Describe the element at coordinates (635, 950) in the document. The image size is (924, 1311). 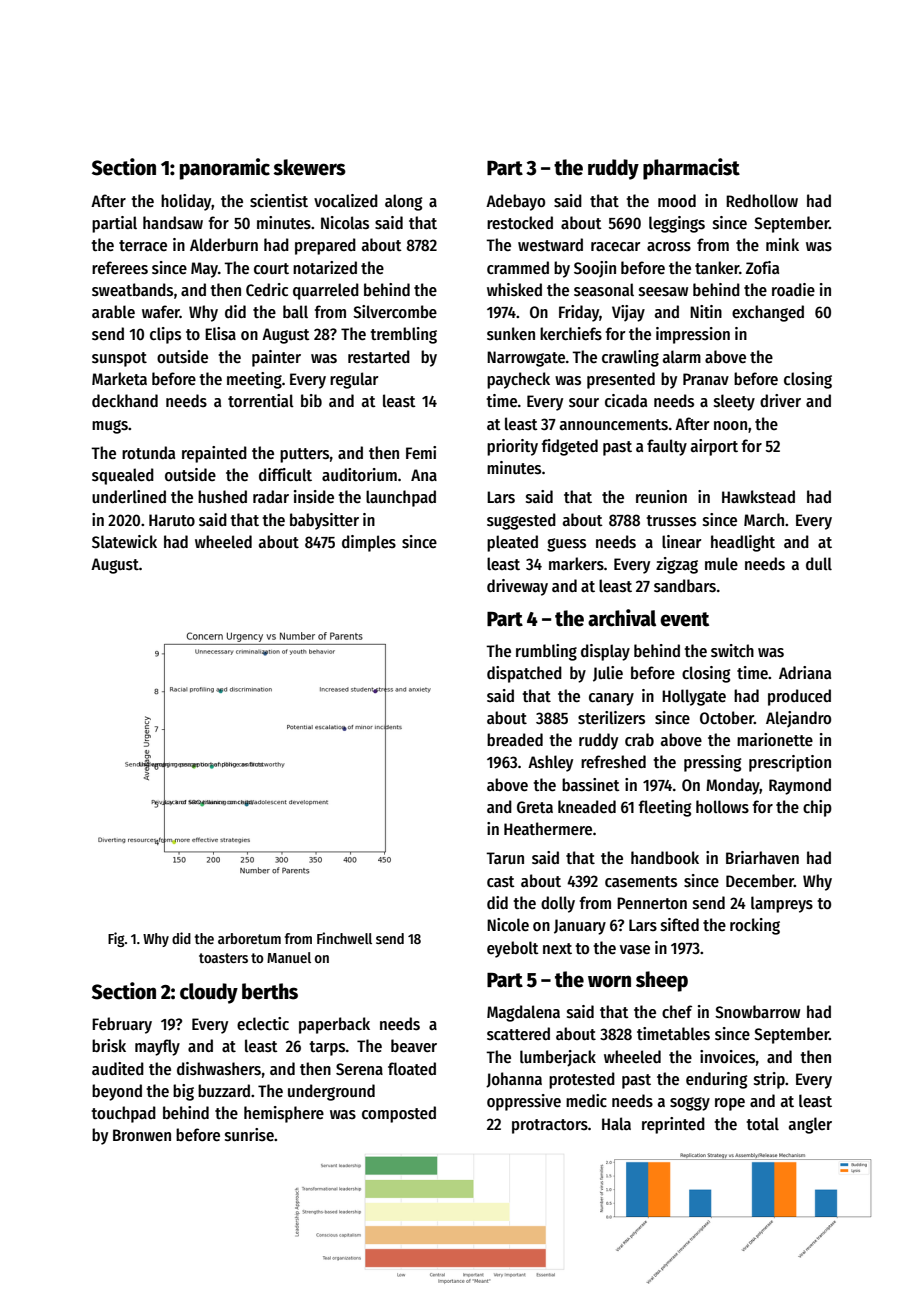
I see `vase` at that location.
